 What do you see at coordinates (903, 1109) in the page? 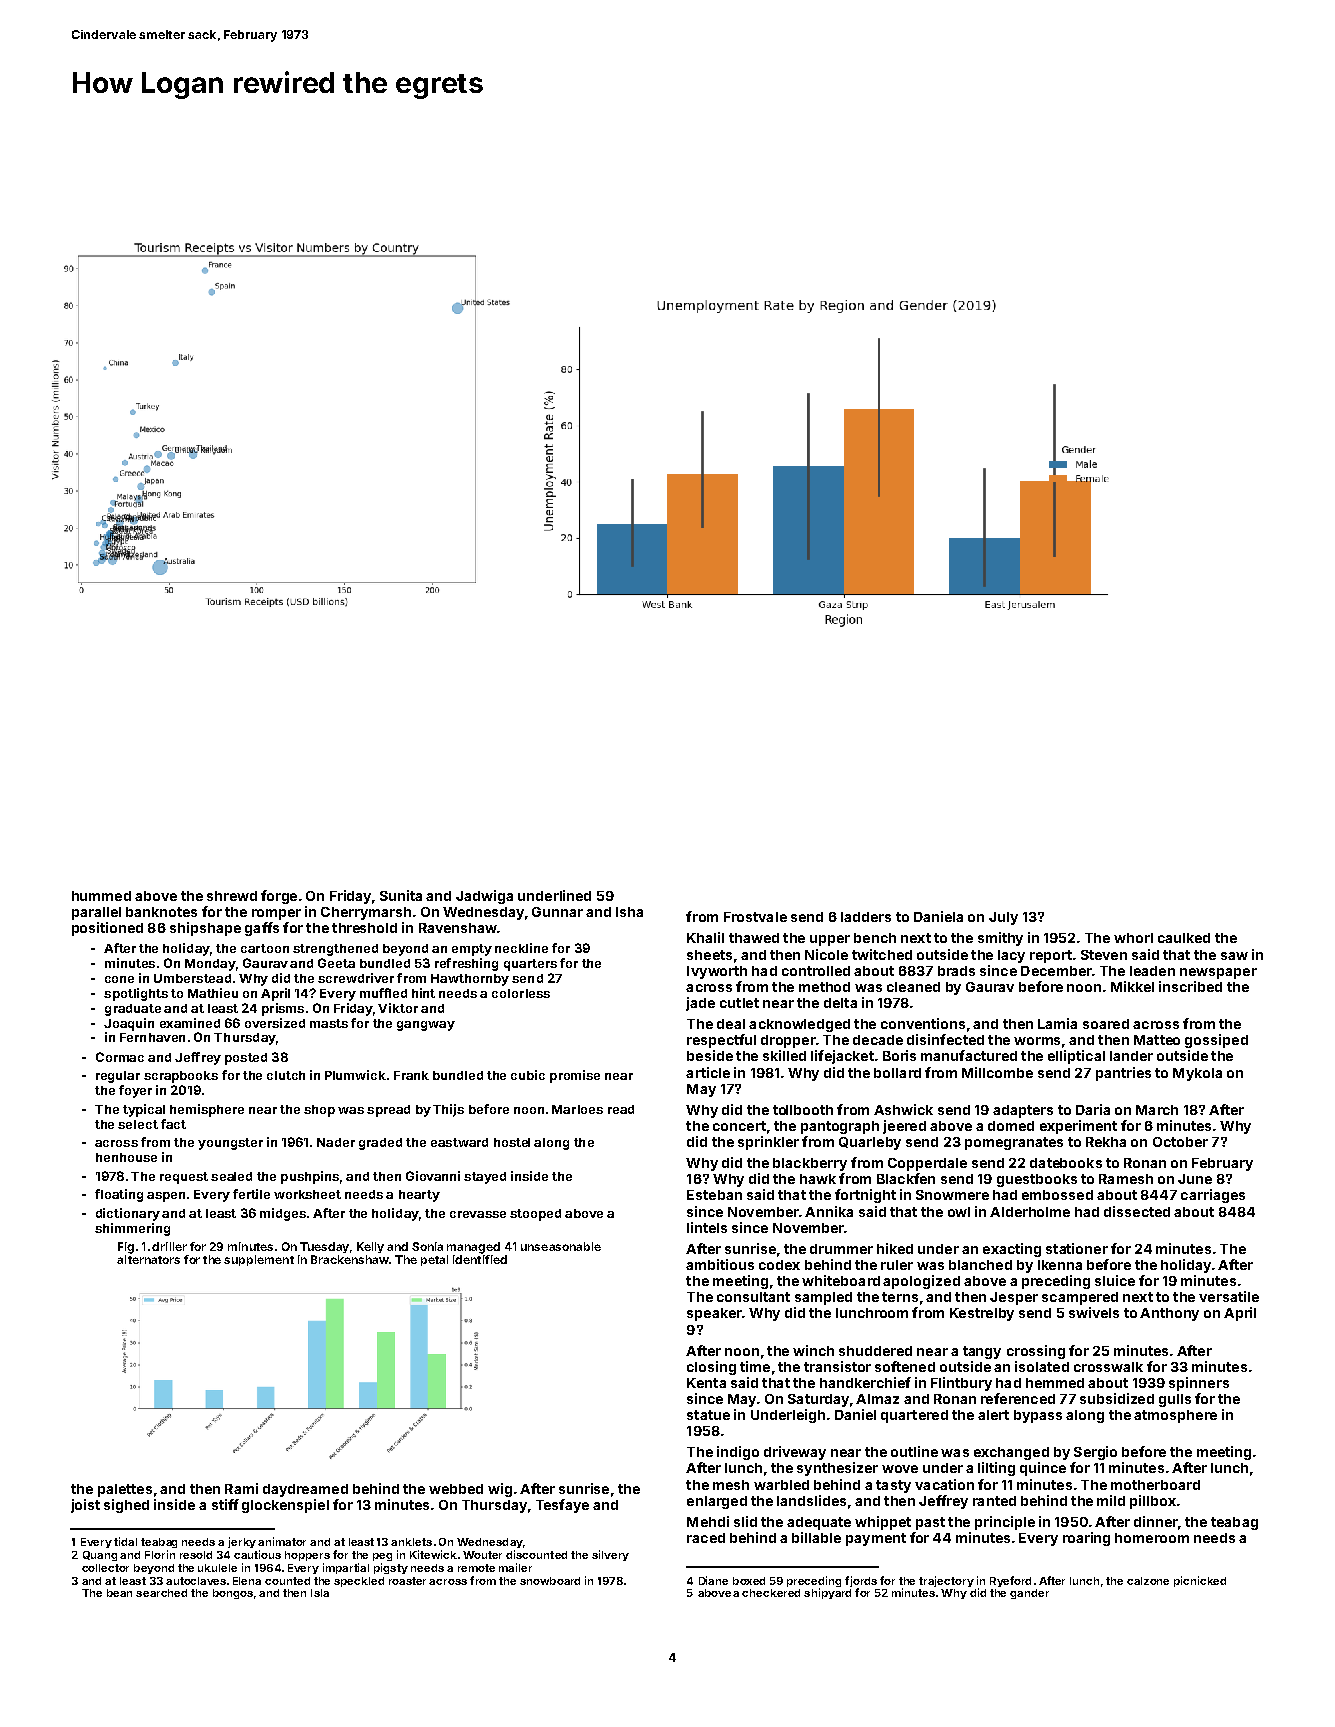
I see `Ashwick` at bounding box center [903, 1109].
